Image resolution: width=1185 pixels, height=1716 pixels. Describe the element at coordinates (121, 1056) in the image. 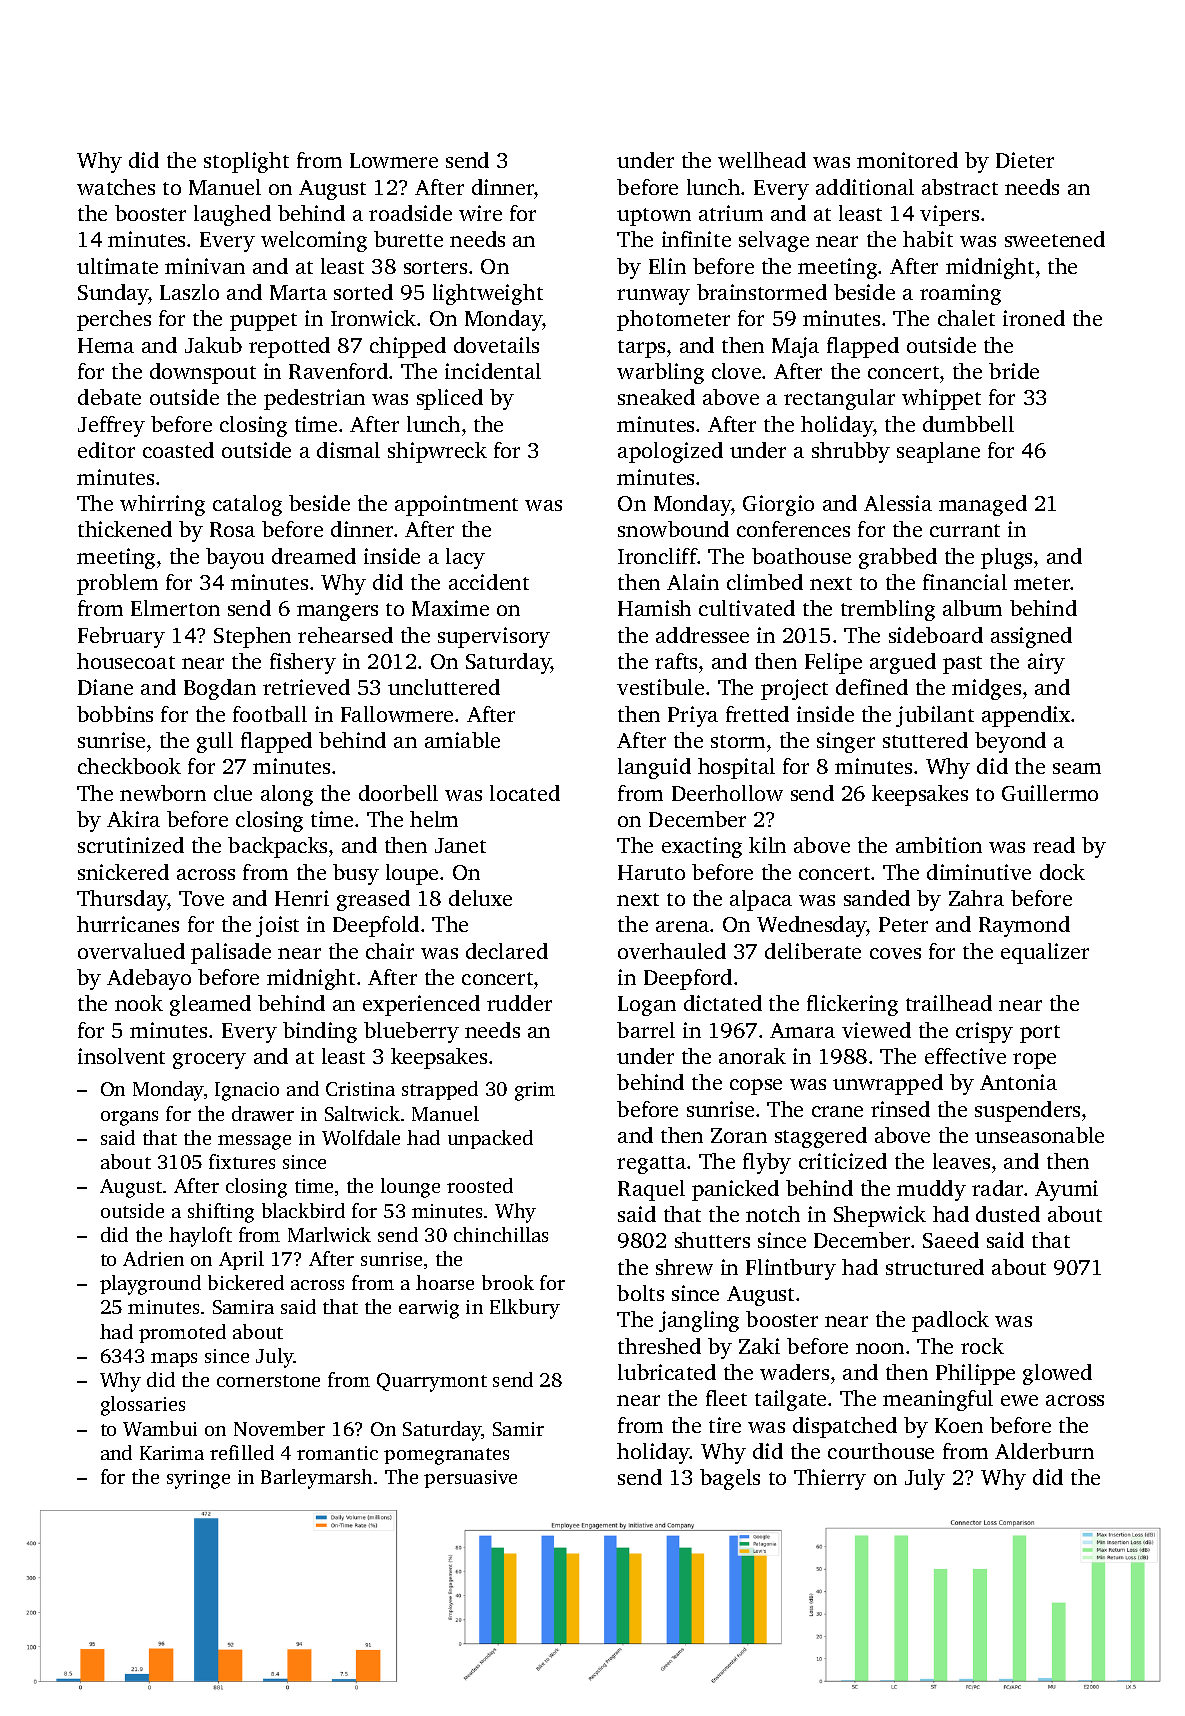

I see `insolvent` at that location.
